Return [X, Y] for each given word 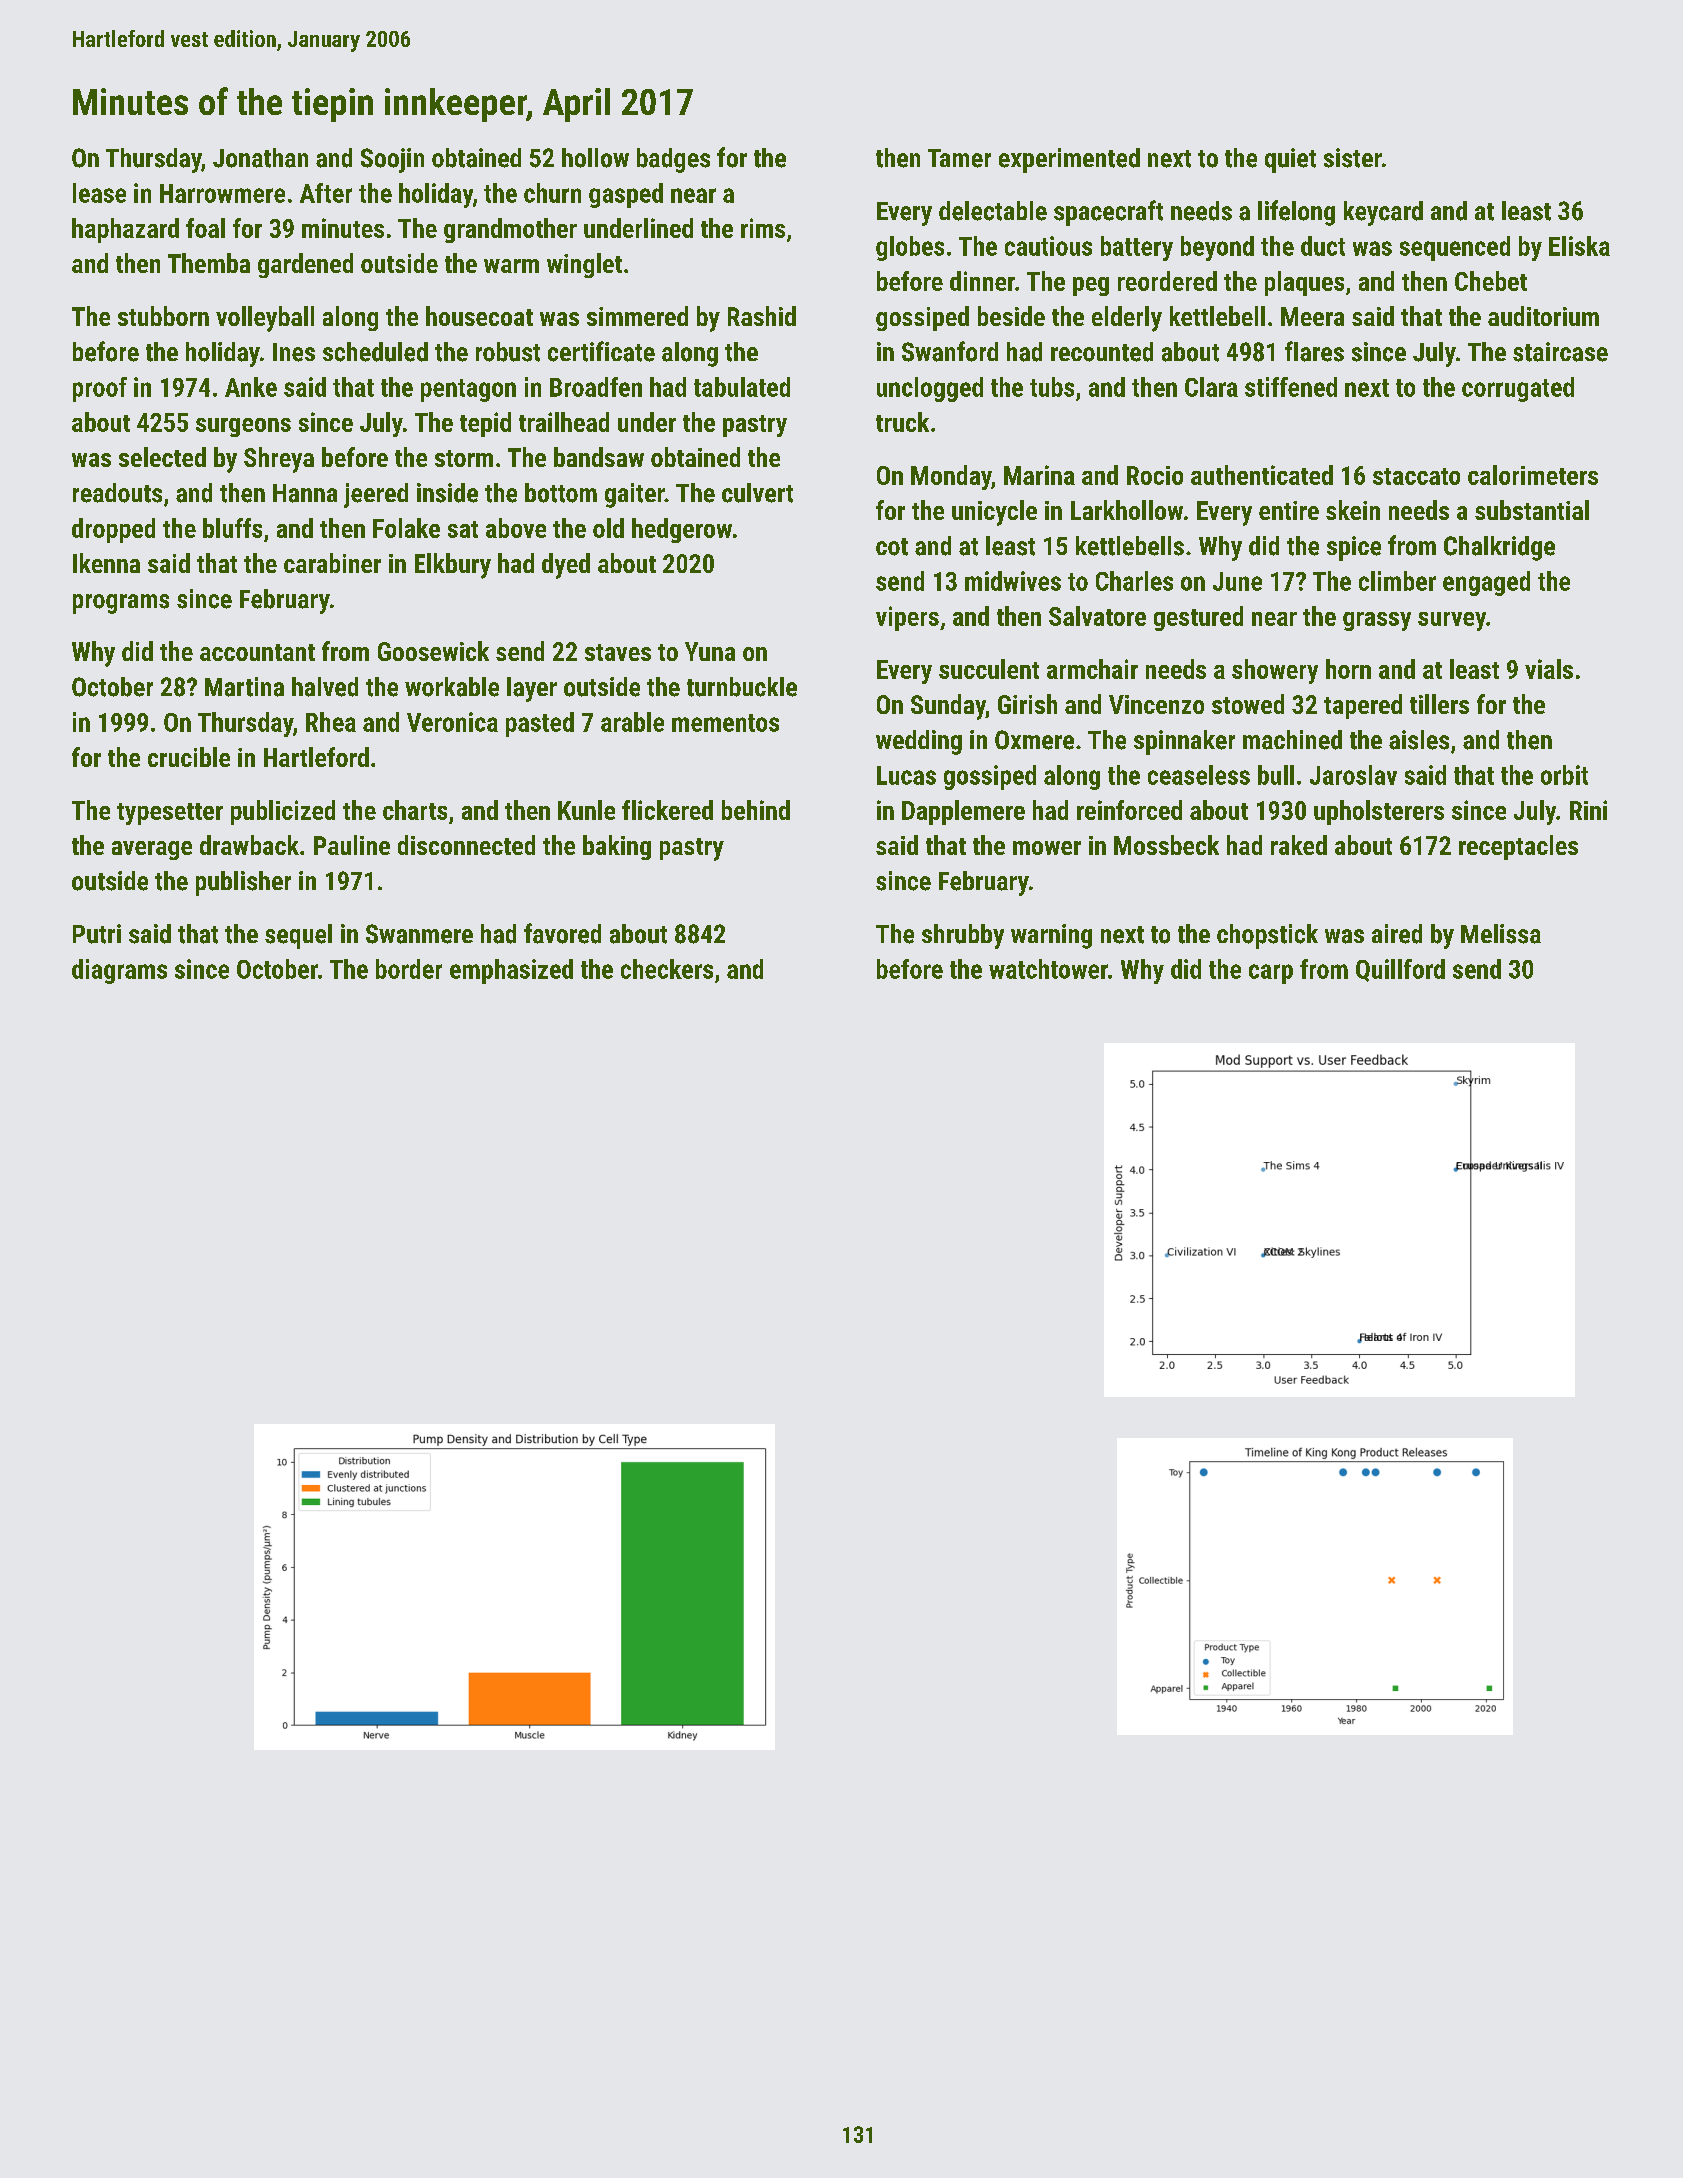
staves [618, 652]
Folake [406, 528]
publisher [243, 883]
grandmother [510, 230]
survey [1452, 621]
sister [1353, 158]
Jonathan [260, 158]
